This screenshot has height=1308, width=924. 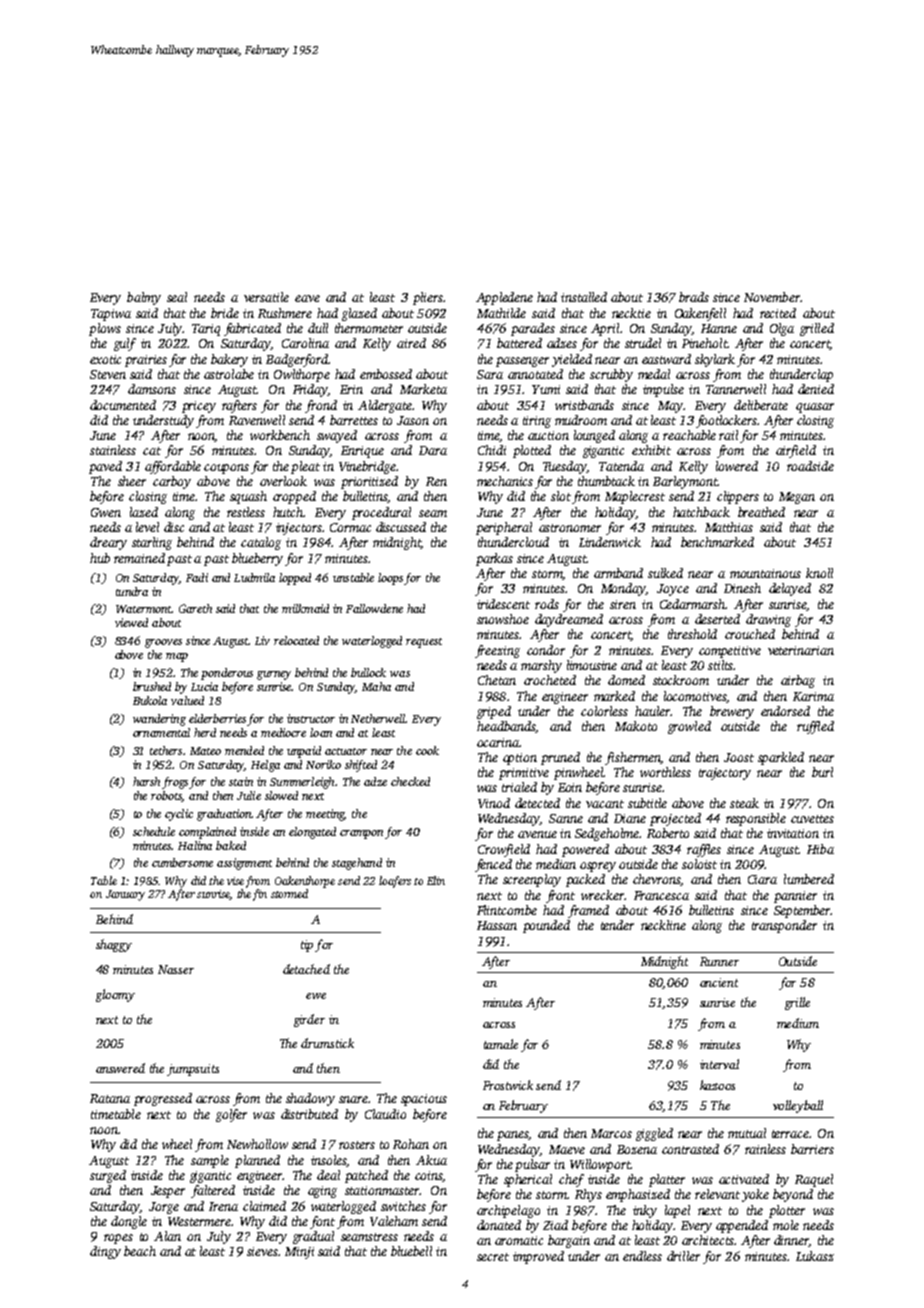 What do you see at coordinates (537, 834) in the screenshot?
I see `avenue` at bounding box center [537, 834].
